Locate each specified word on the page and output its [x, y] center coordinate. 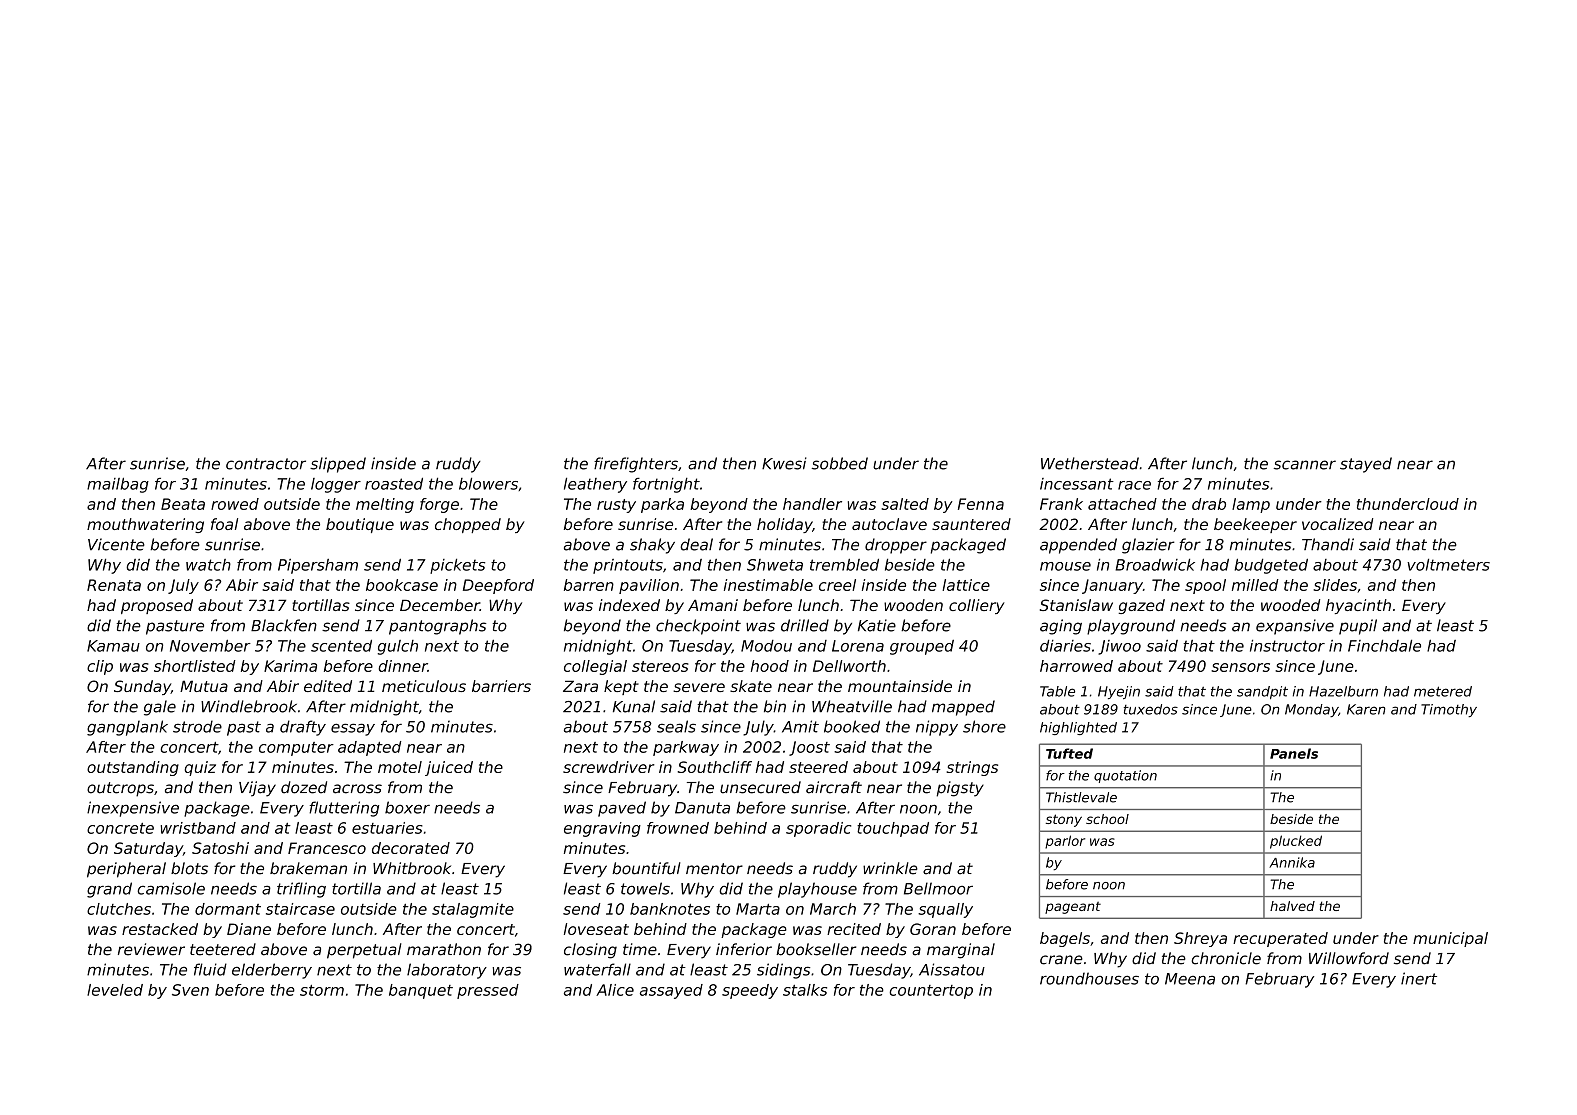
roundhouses [1089, 978]
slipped [338, 465]
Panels [1294, 753]
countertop [931, 992]
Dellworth [849, 666]
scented [341, 646]
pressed [488, 991]
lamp [1251, 505]
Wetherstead [1090, 463]
